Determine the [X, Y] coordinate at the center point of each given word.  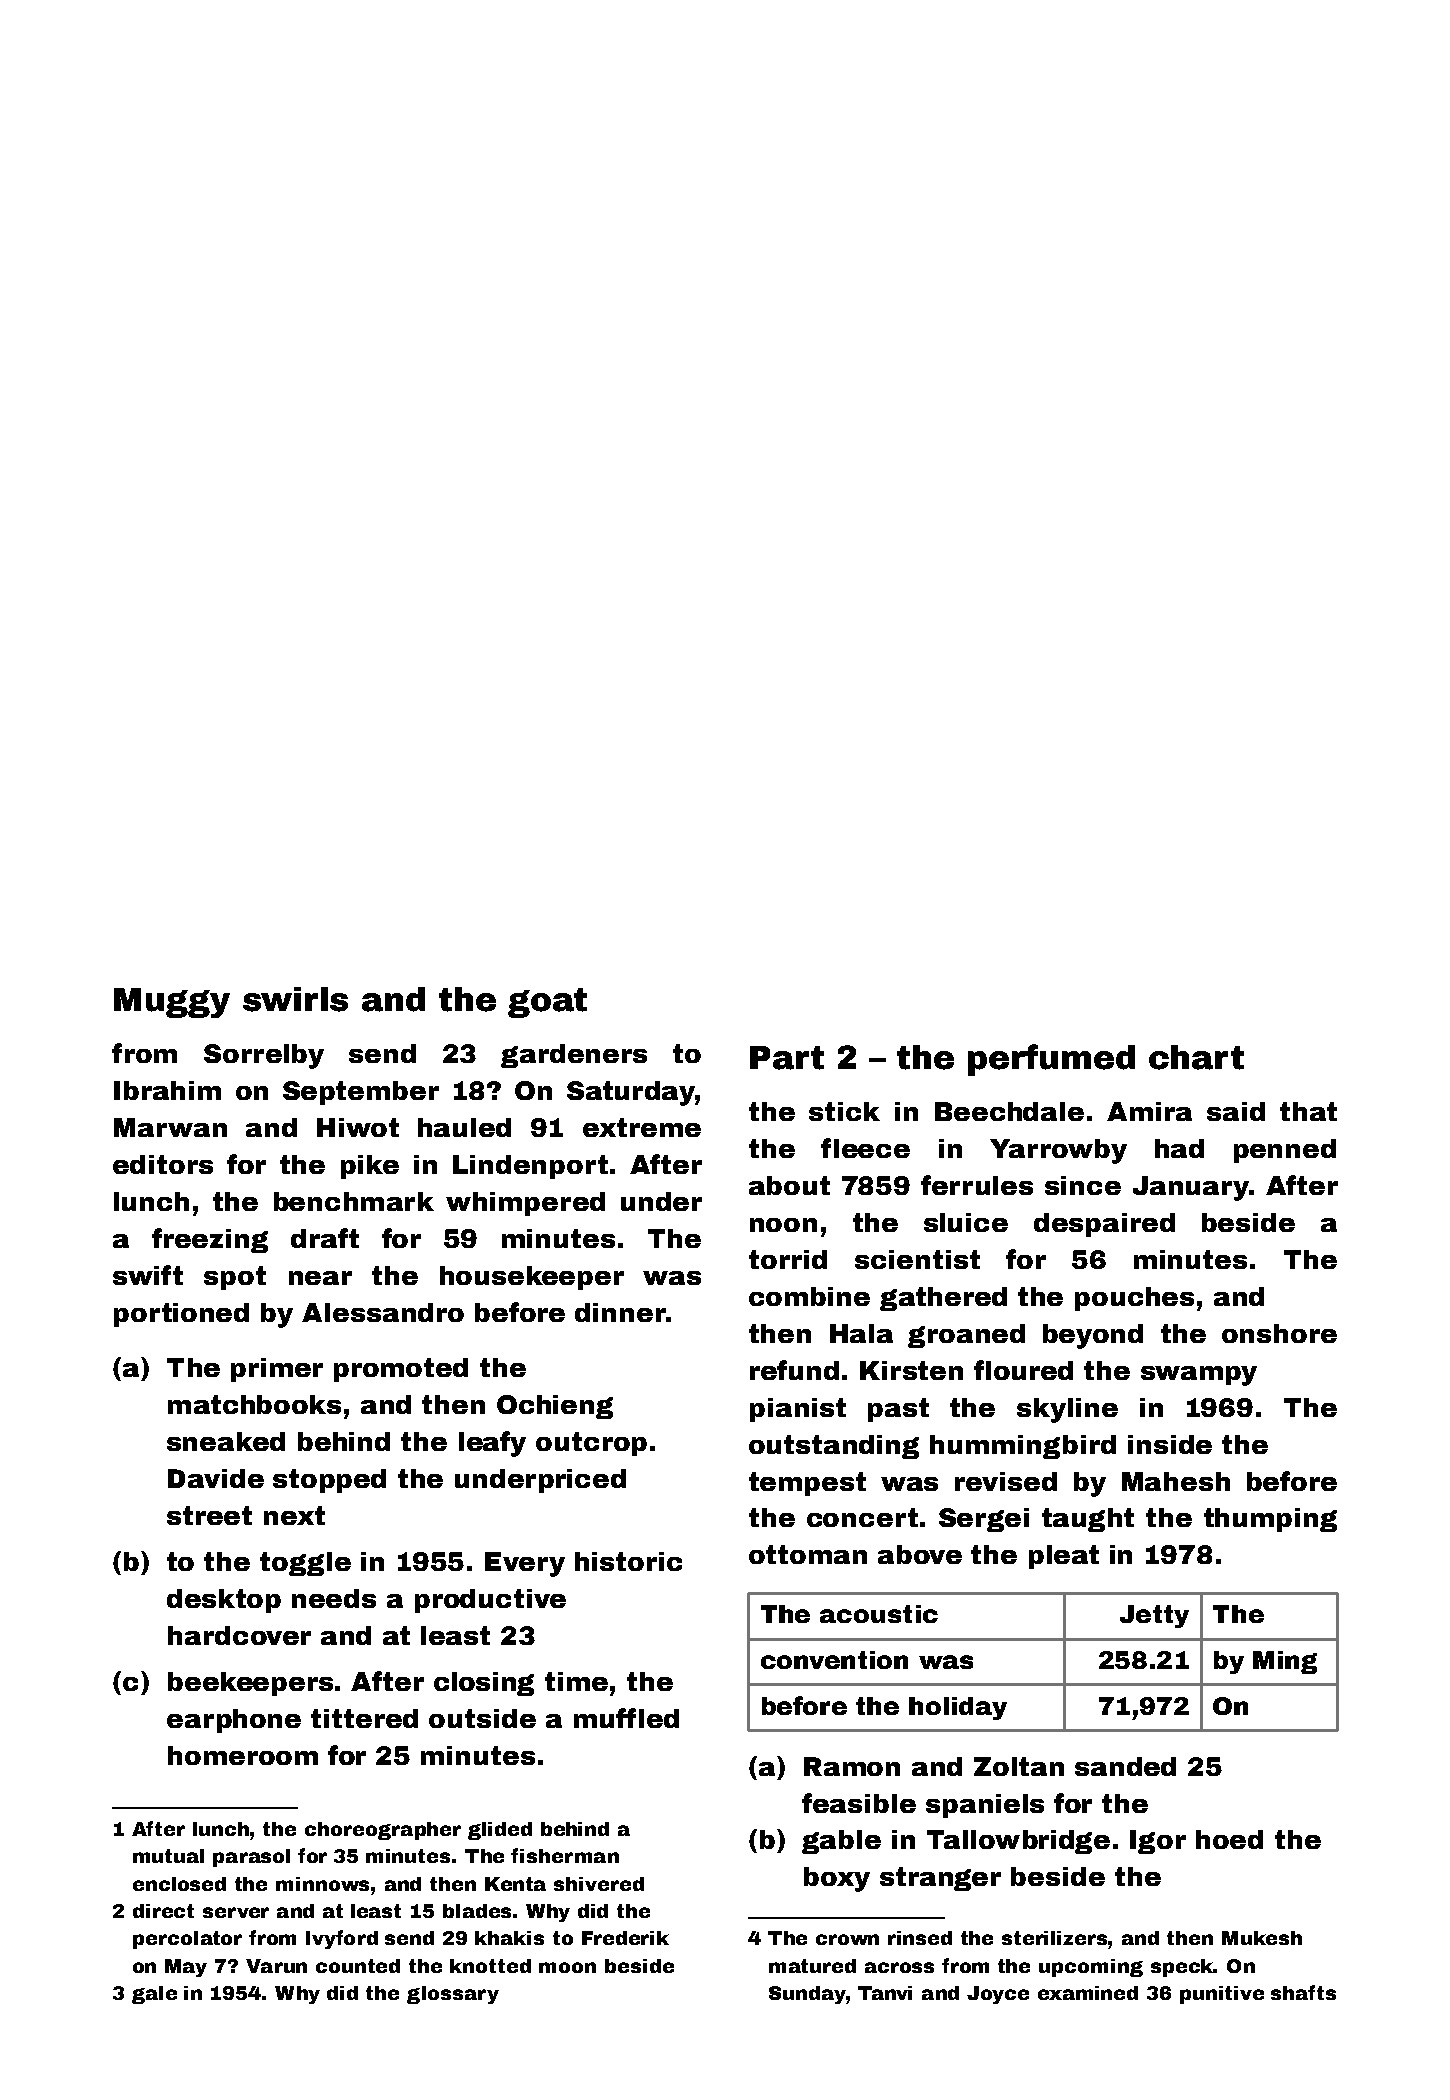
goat [547, 1003]
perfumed [1051, 1060]
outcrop [591, 1444]
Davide [216, 1478]
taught [1088, 1520]
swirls [295, 999]
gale [154, 1995]
